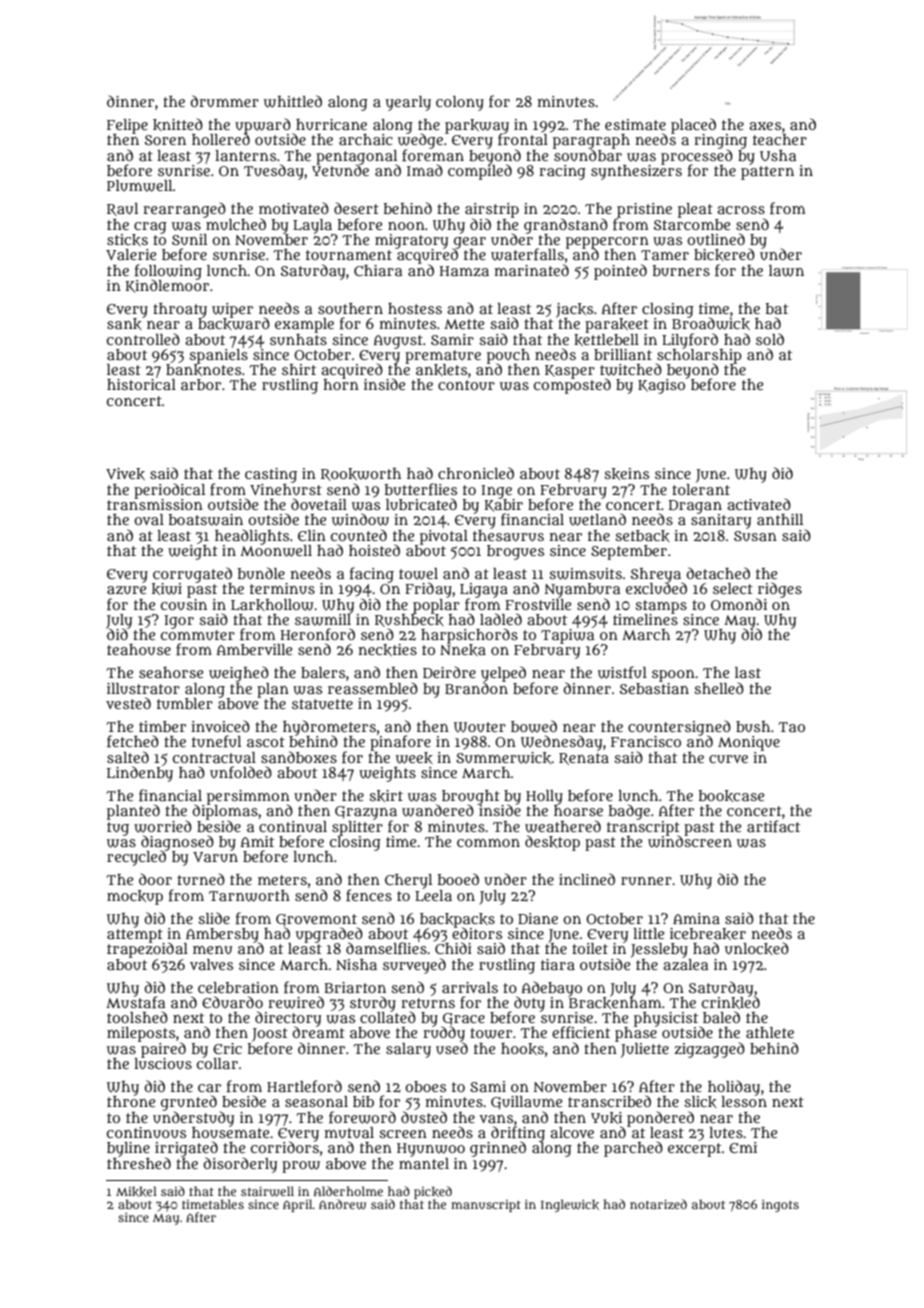 This screenshot has width=924, height=1308. Describe the element at coordinates (220, 726) in the screenshot. I see `invoiced` at that location.
